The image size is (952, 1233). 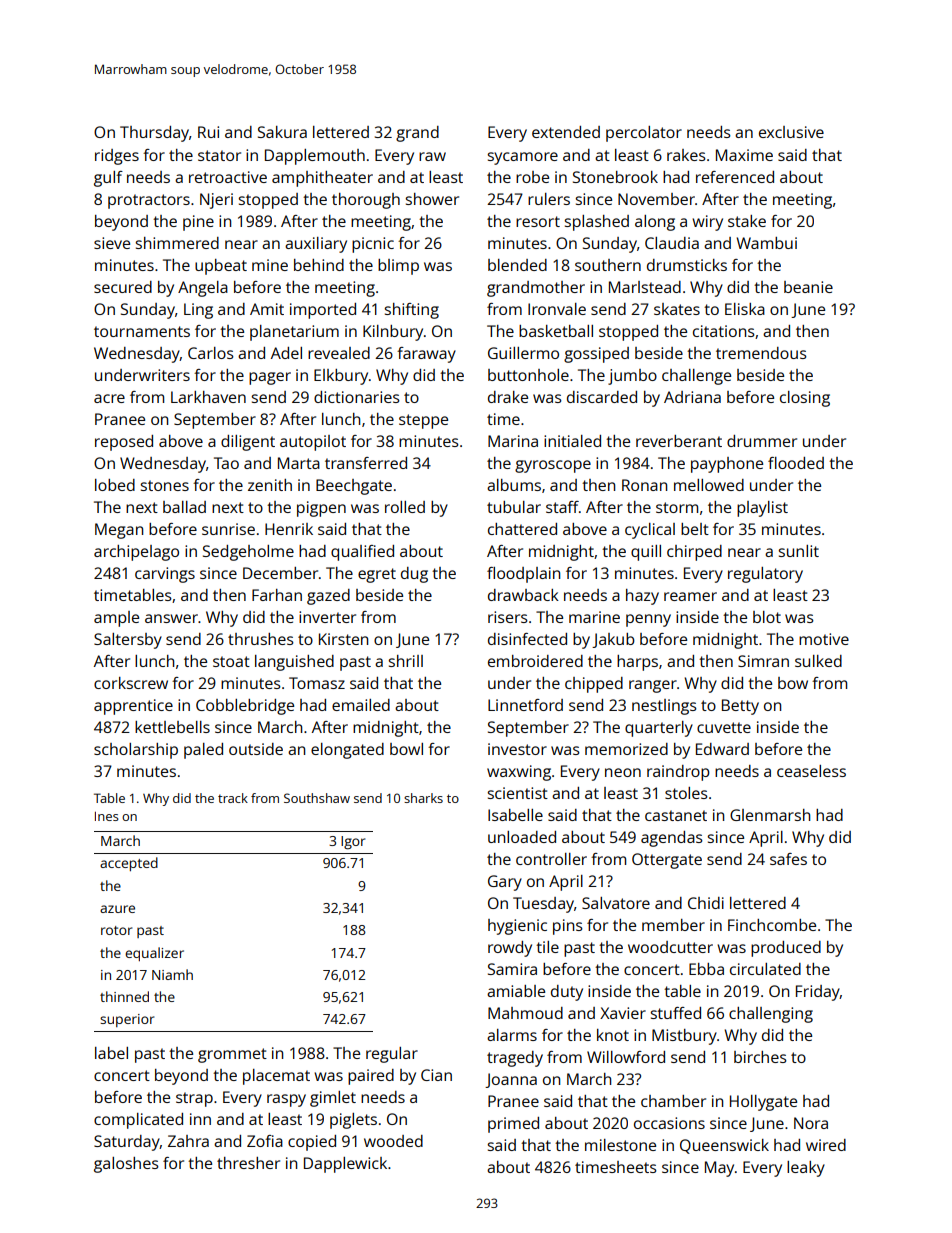 What do you see at coordinates (566, 132) in the screenshot?
I see `extended` at bounding box center [566, 132].
